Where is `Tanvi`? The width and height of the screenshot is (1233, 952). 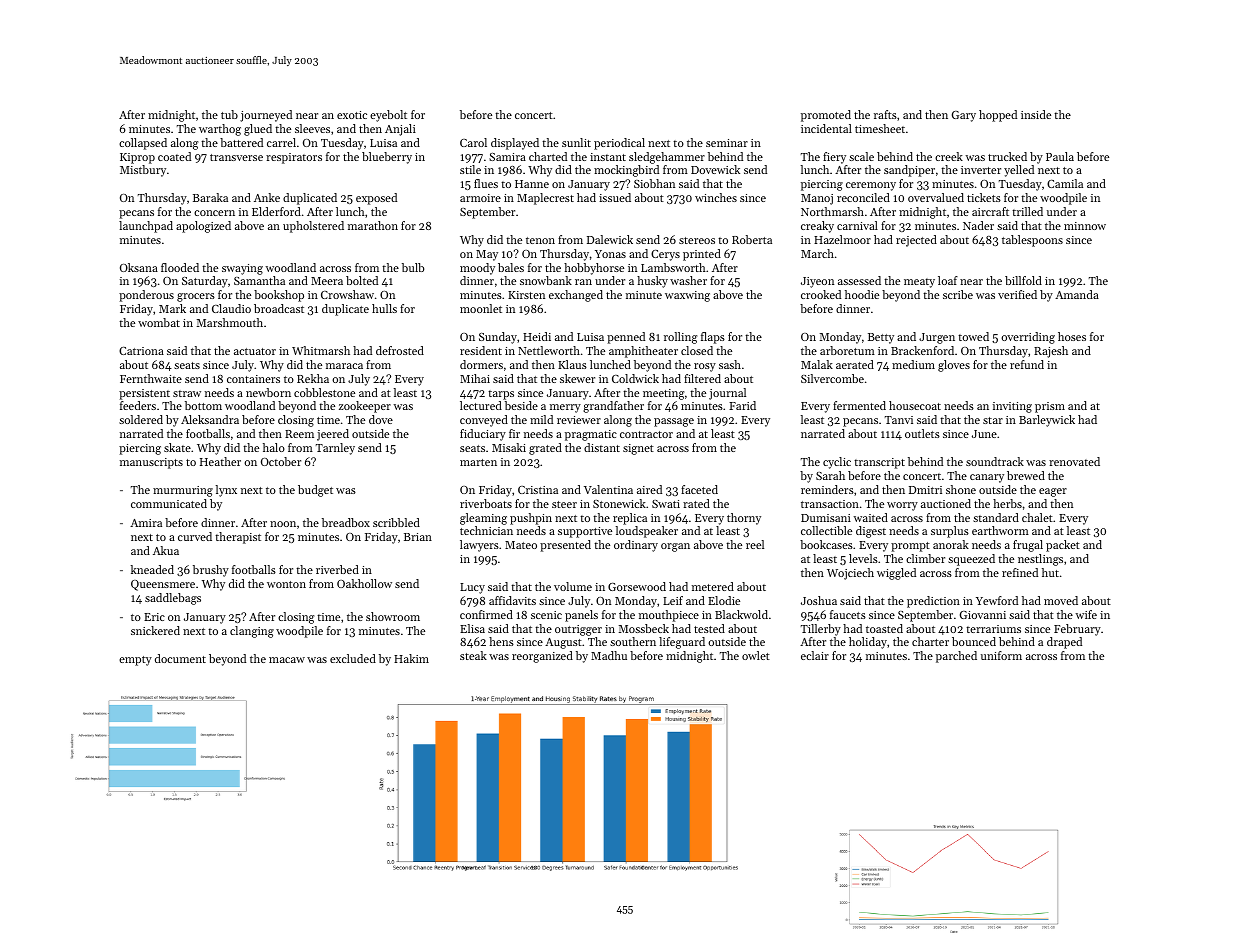
Tanvi is located at coordinates (899, 420).
